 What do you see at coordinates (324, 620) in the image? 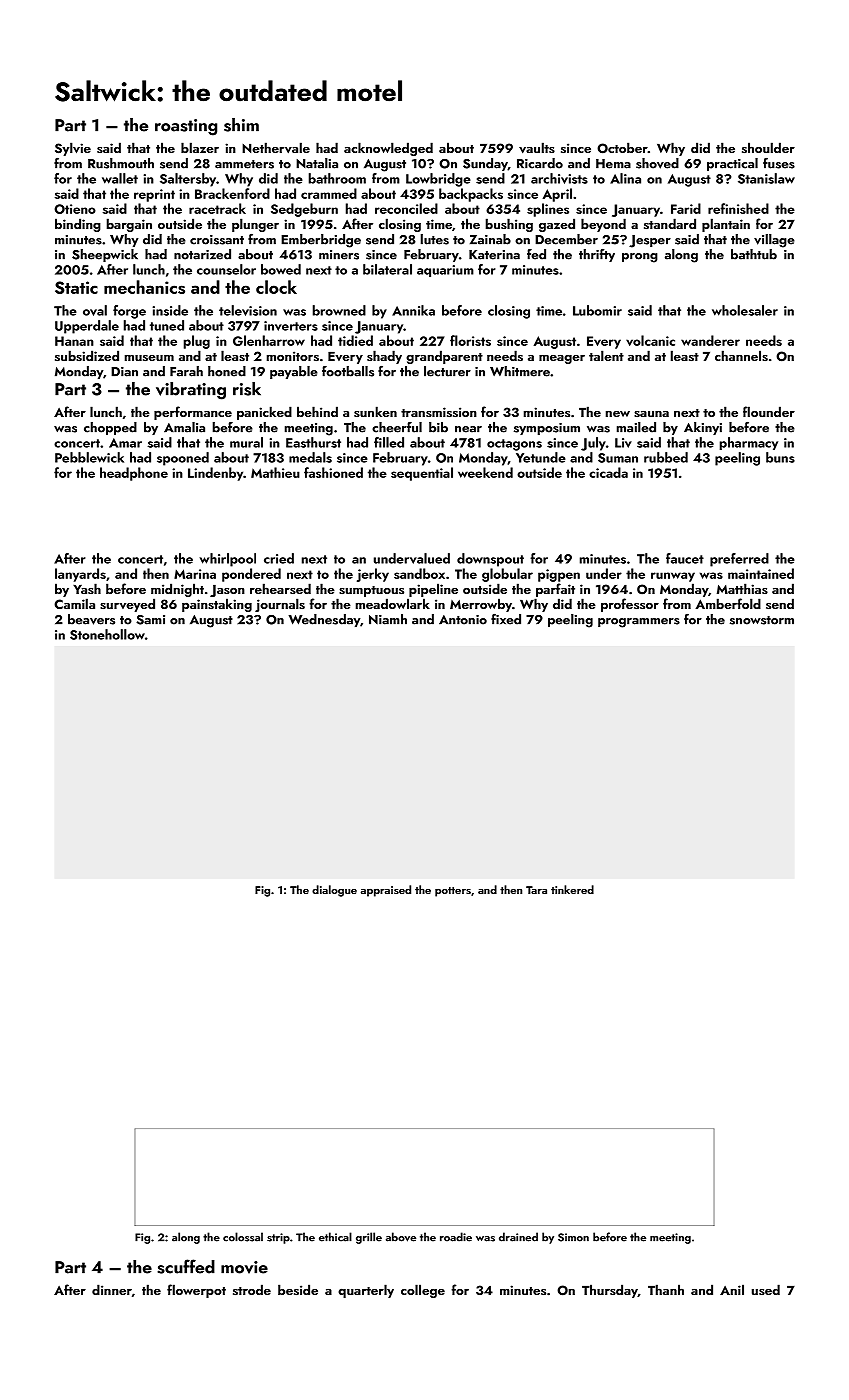
I see `Wednesday` at bounding box center [324, 620].
